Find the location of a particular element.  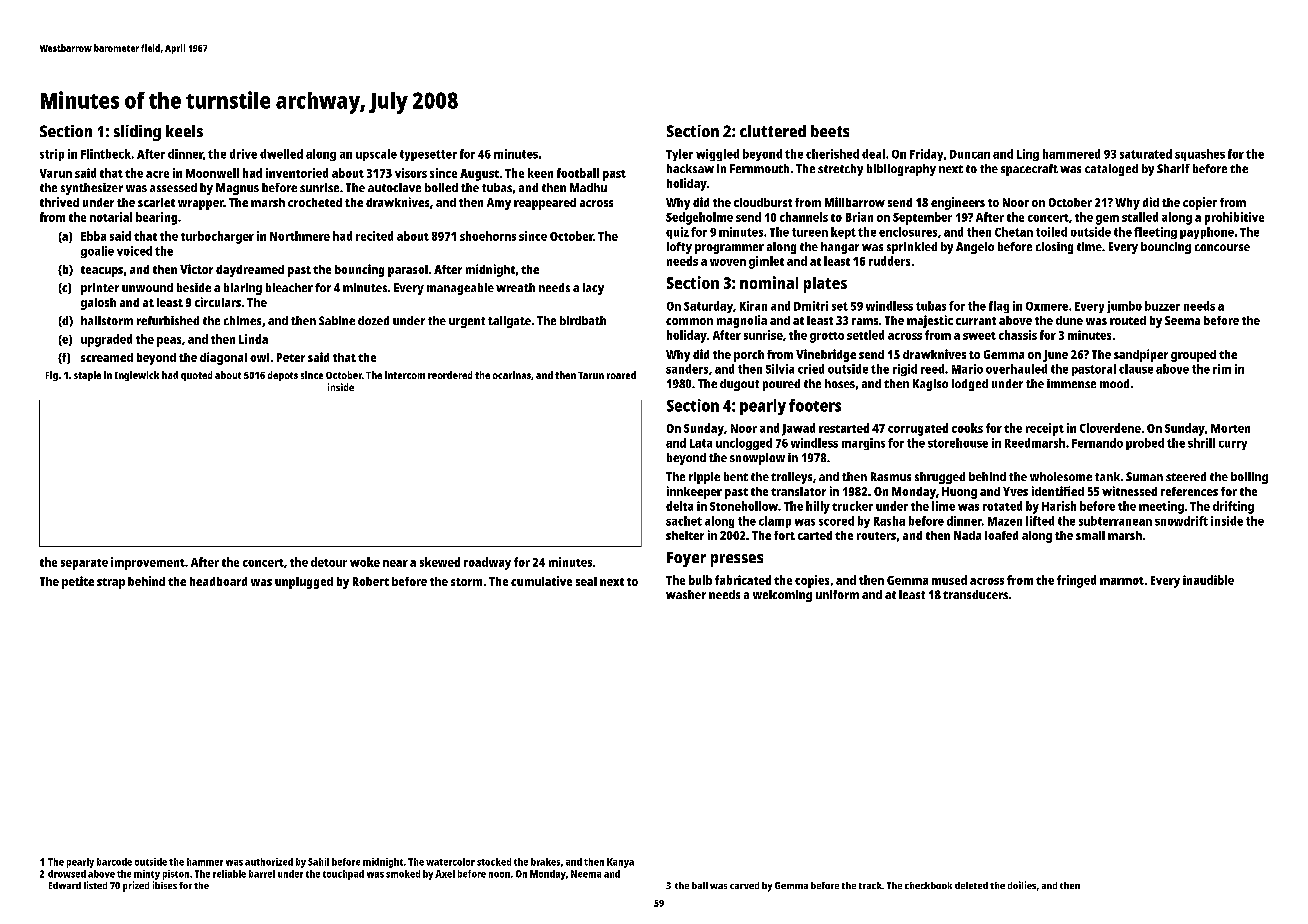

Edward is located at coordinates (65, 885).
